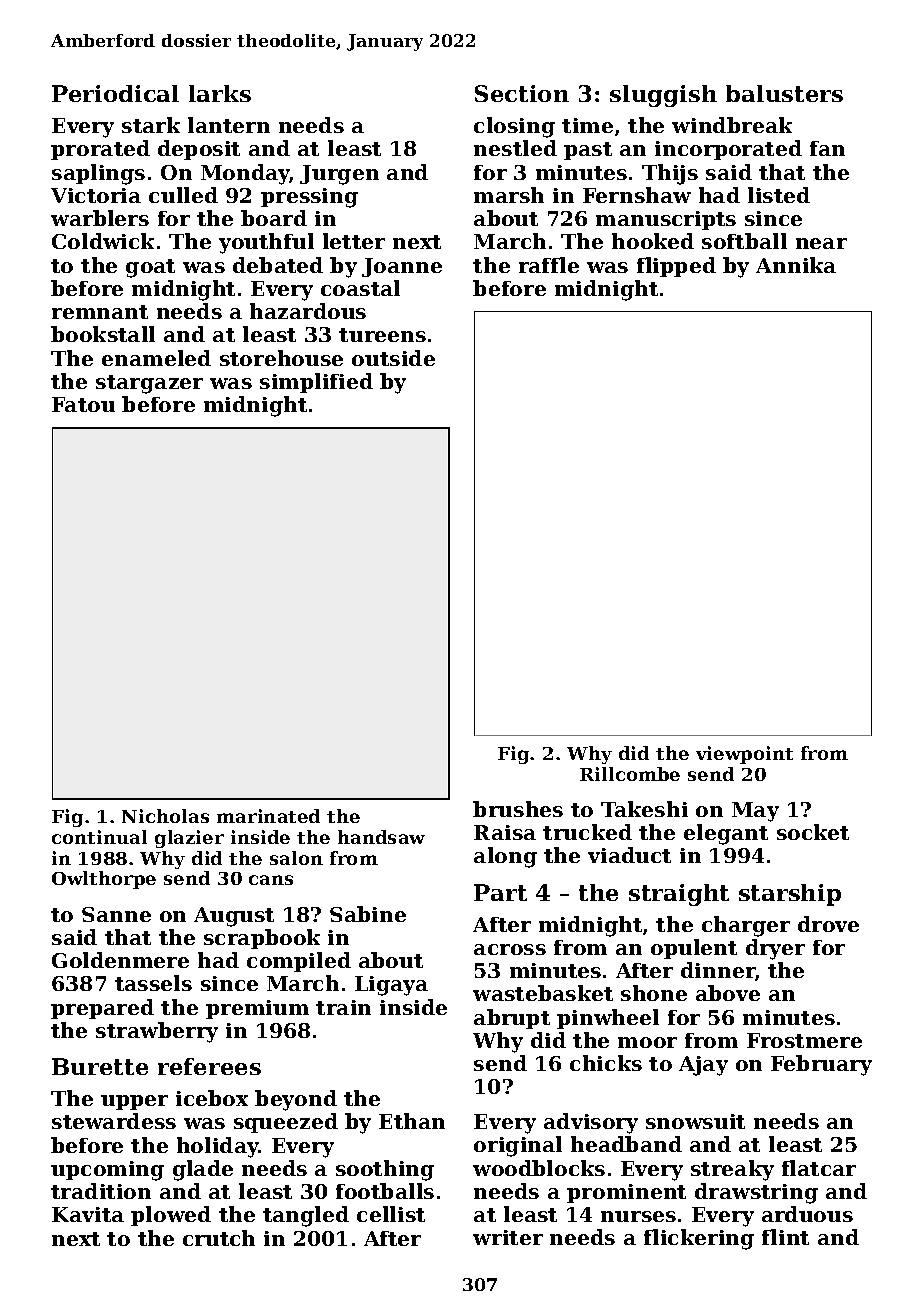  What do you see at coordinates (522, 93) in the page?
I see `Section` at bounding box center [522, 93].
